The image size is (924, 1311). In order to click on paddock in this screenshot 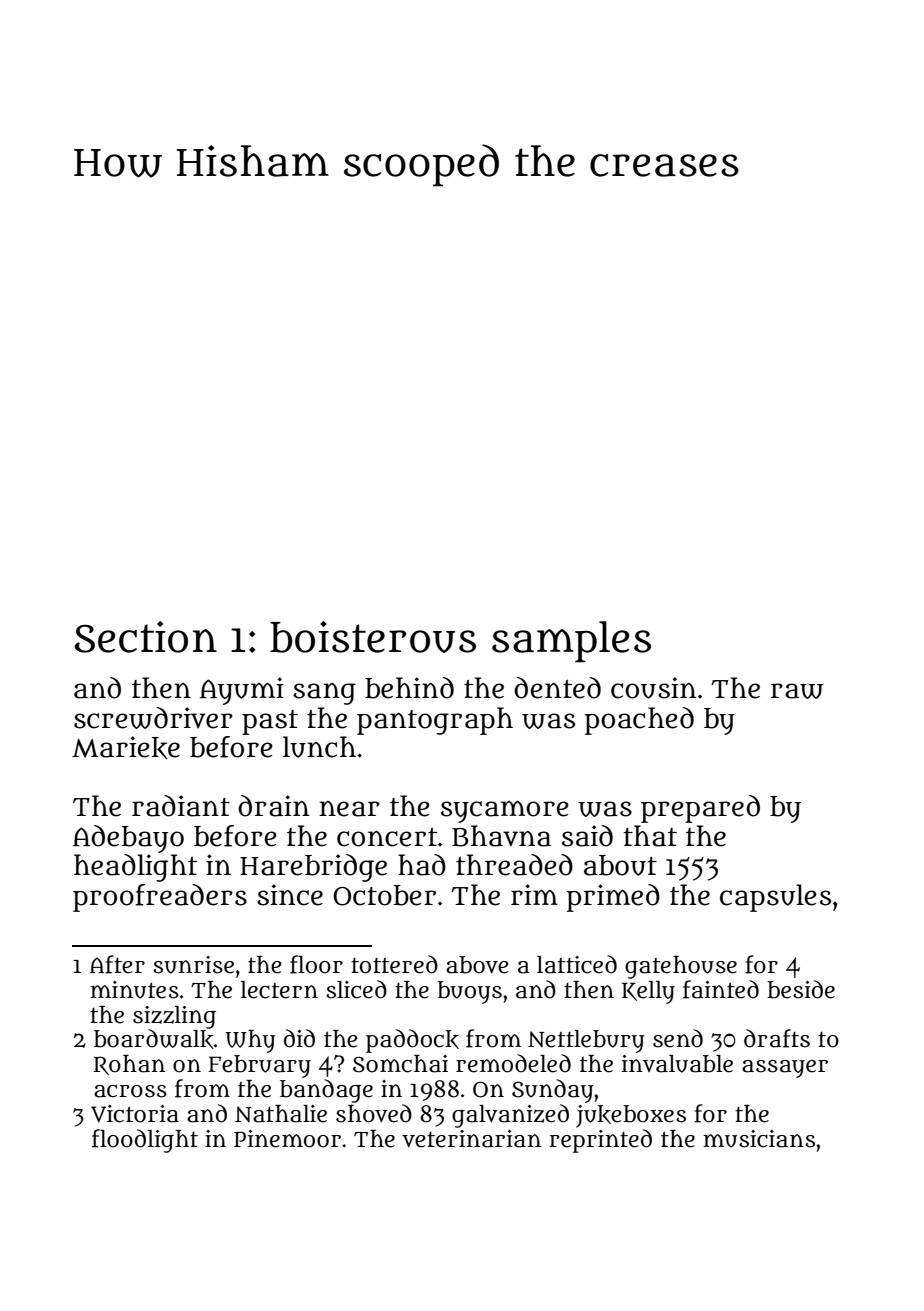, I will do `click(412, 1041)`.
